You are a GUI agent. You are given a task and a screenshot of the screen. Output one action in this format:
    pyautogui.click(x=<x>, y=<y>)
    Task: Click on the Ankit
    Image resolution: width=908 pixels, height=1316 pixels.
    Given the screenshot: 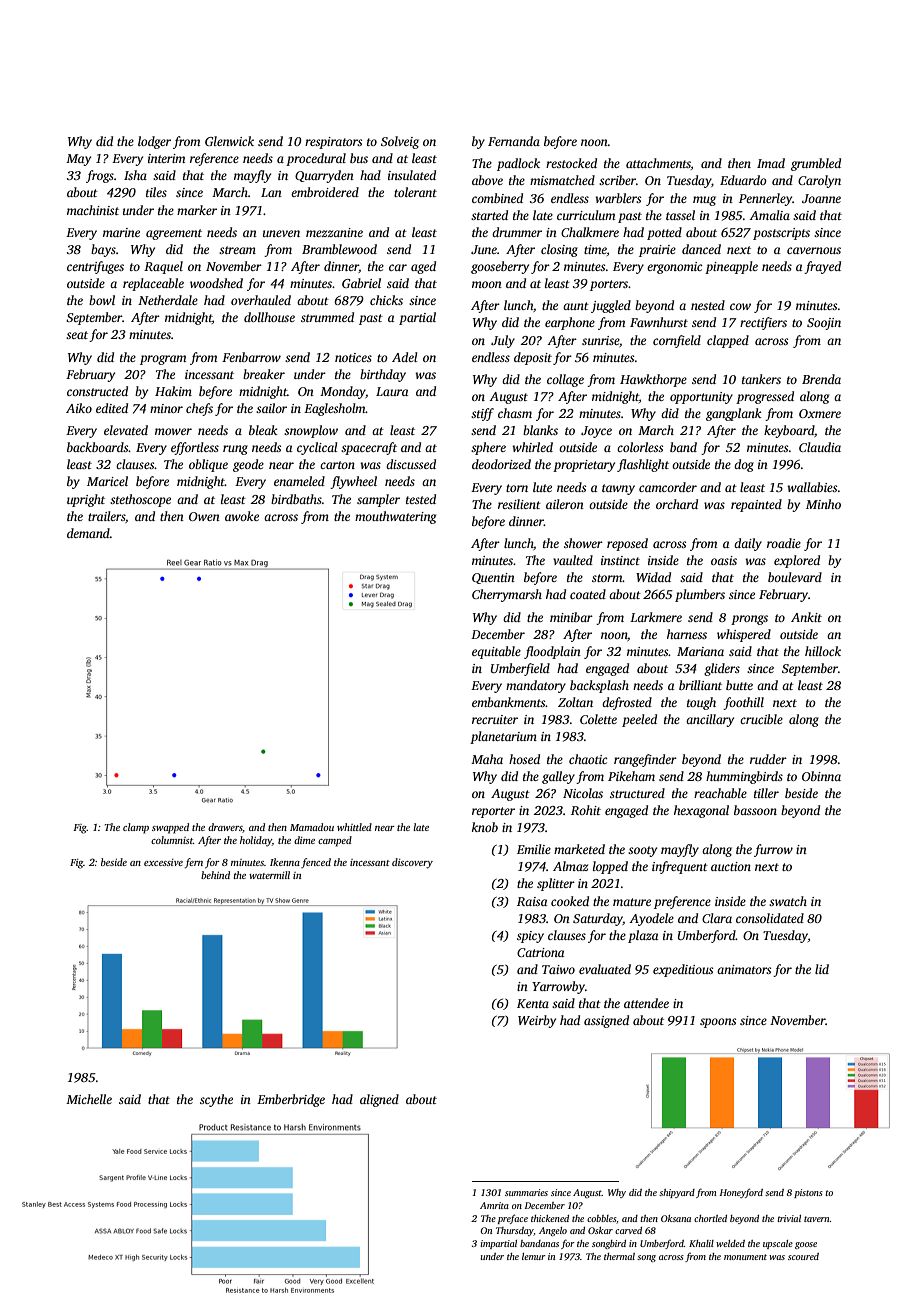 What is the action you would take?
    pyautogui.click(x=806, y=617)
